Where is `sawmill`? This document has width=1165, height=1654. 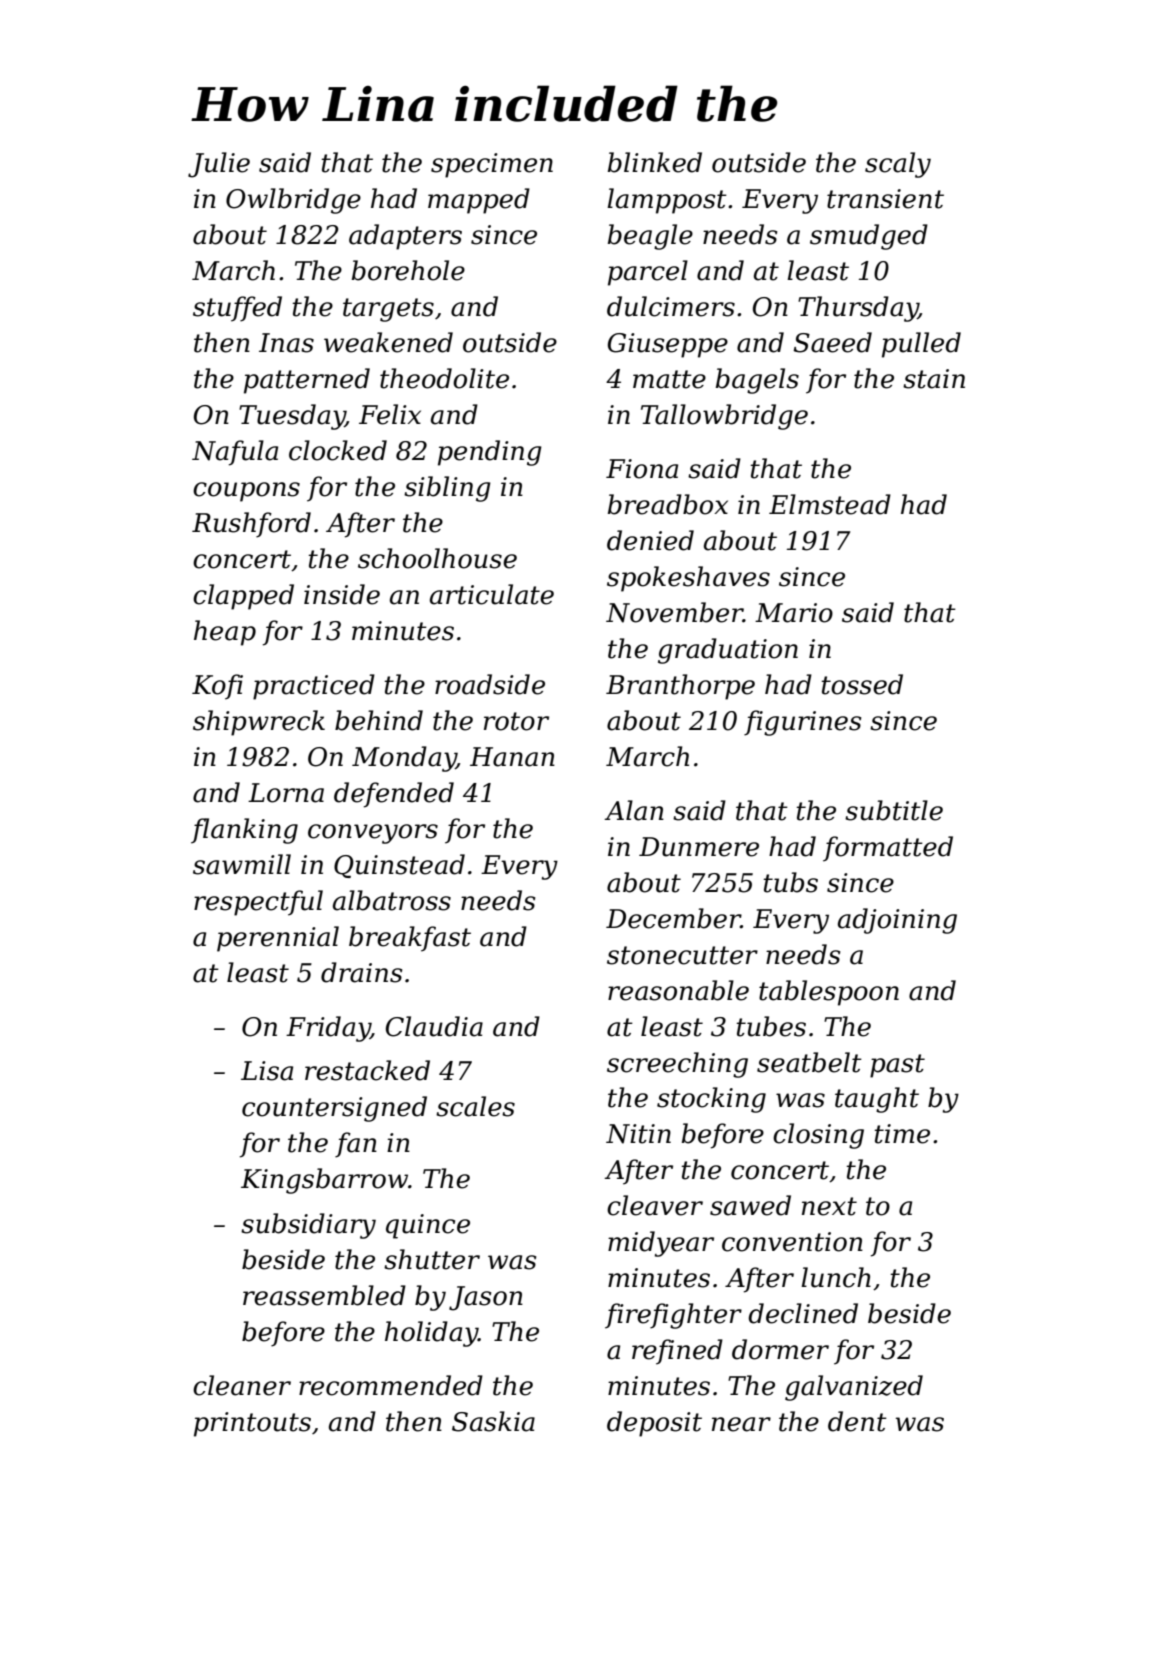 sawmill is located at coordinates (242, 864).
